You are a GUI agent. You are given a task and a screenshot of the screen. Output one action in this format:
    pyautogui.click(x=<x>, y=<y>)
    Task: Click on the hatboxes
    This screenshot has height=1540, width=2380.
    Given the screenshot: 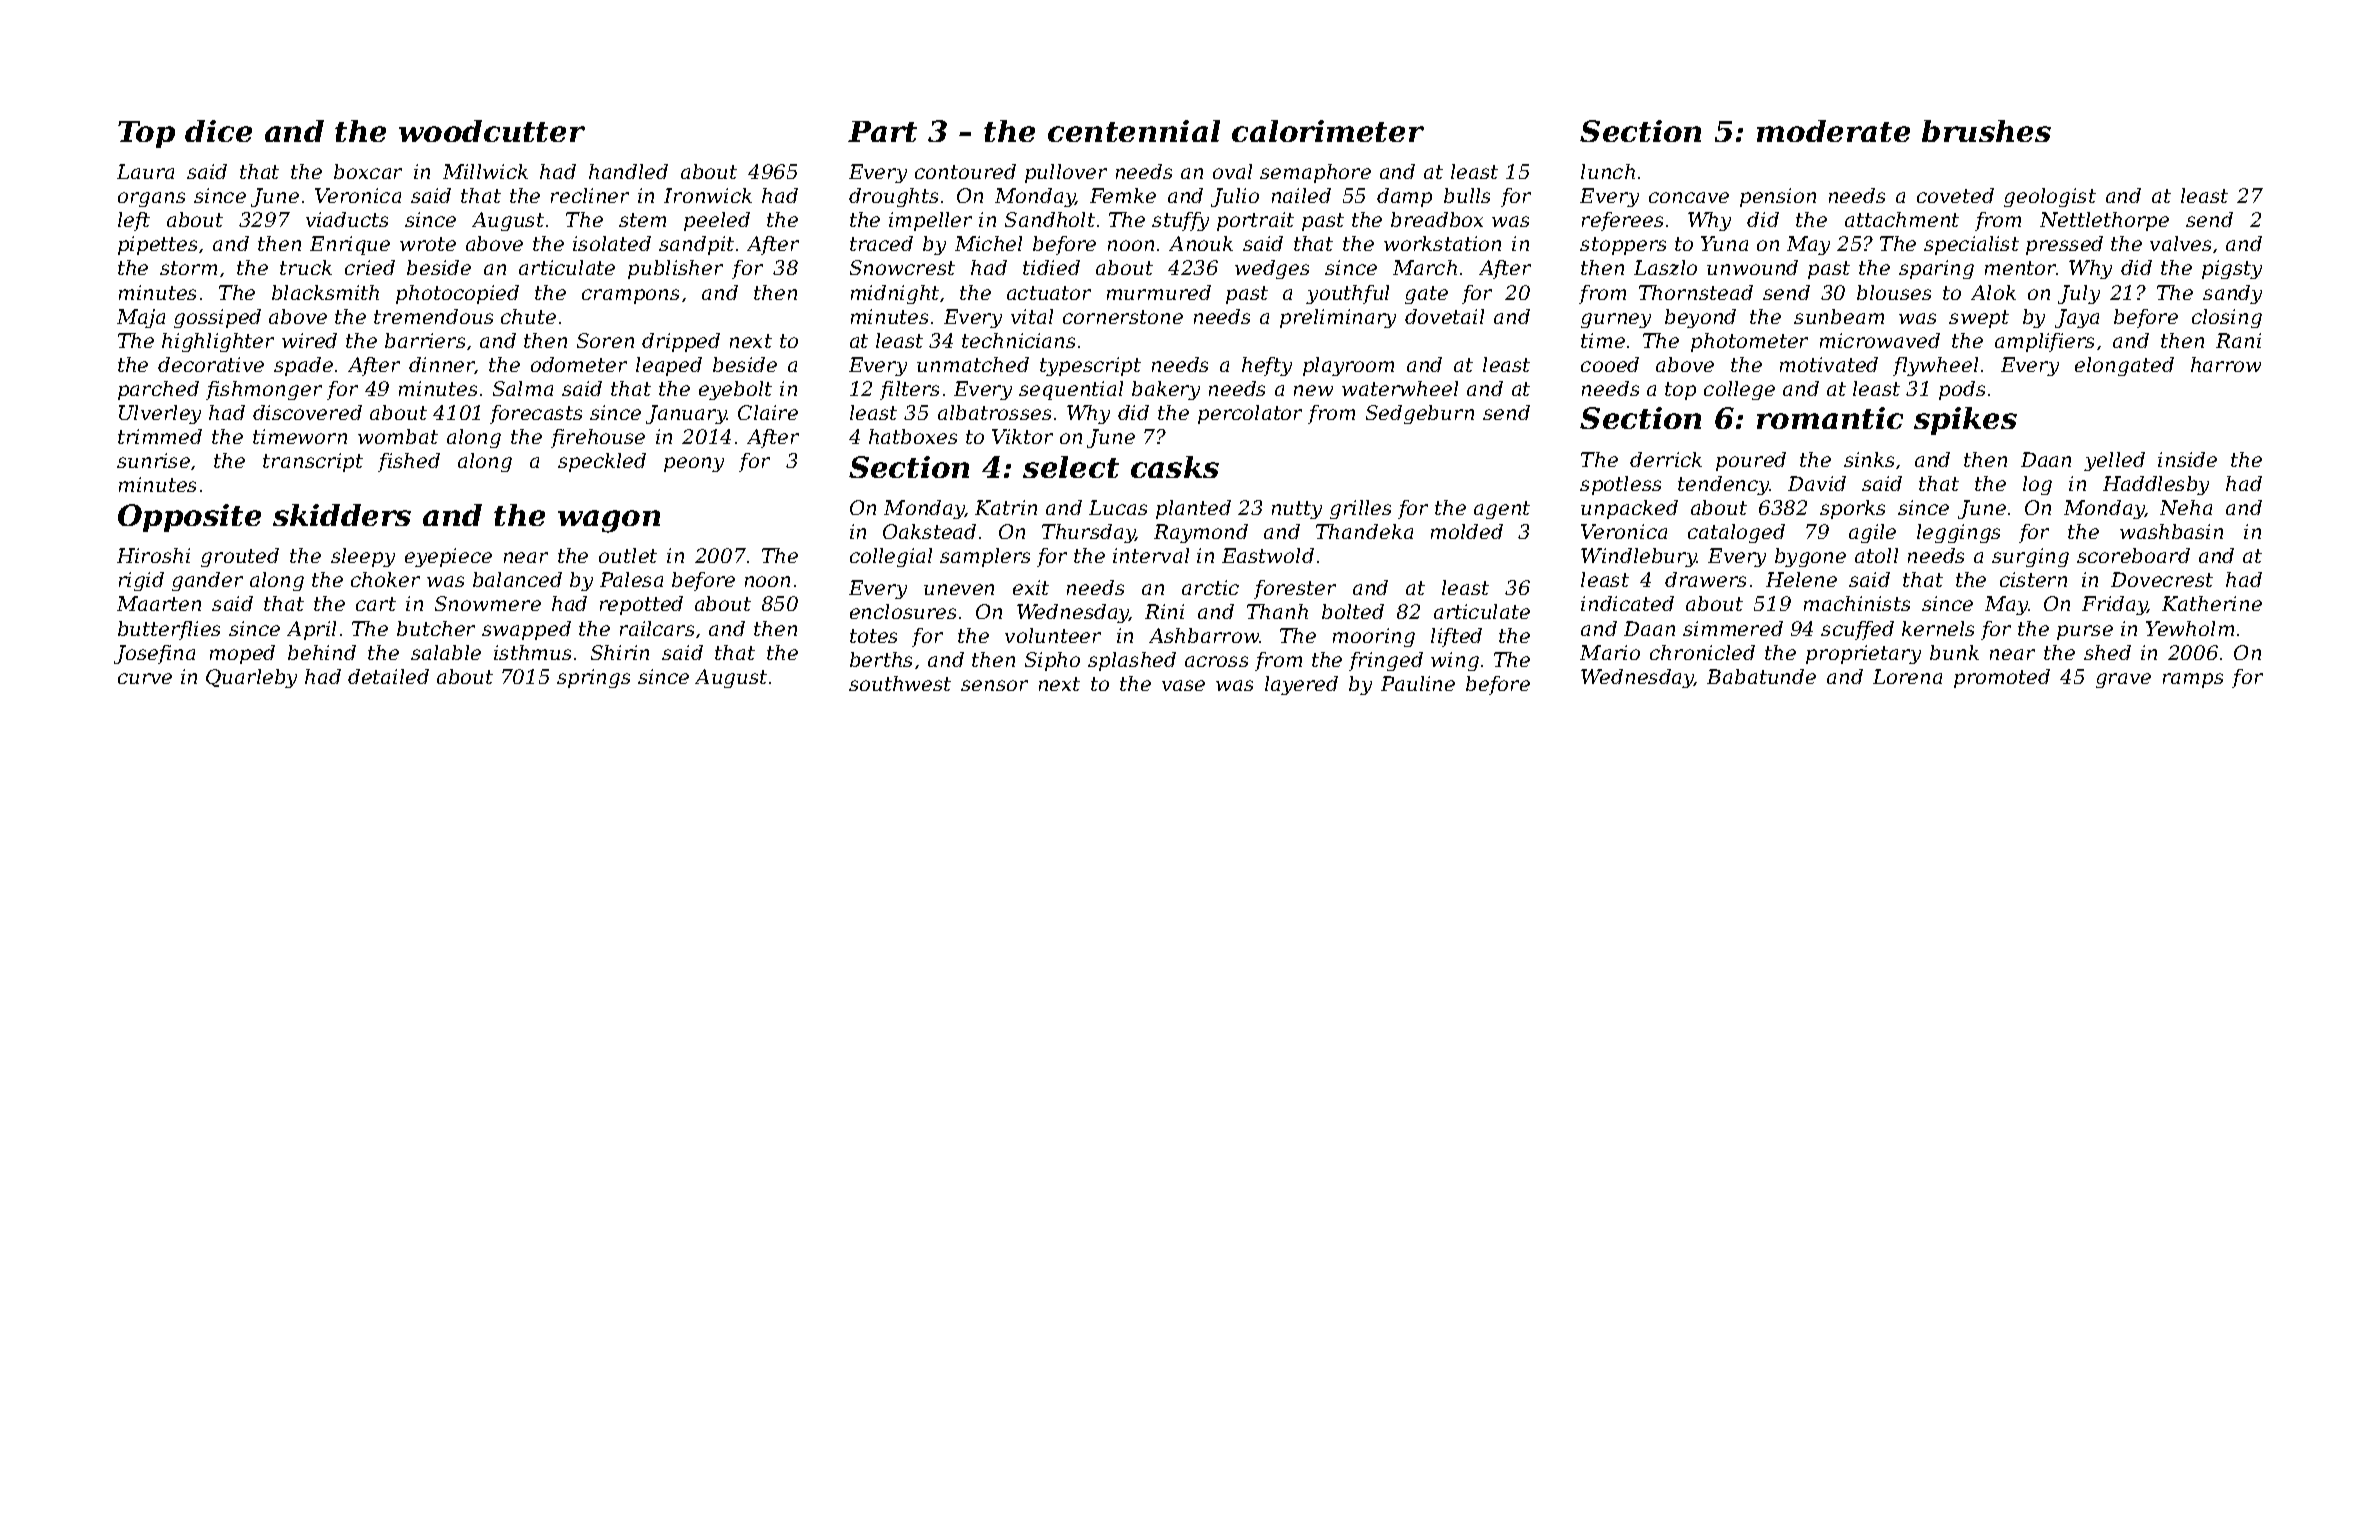 What is the action you would take?
    pyautogui.click(x=913, y=436)
